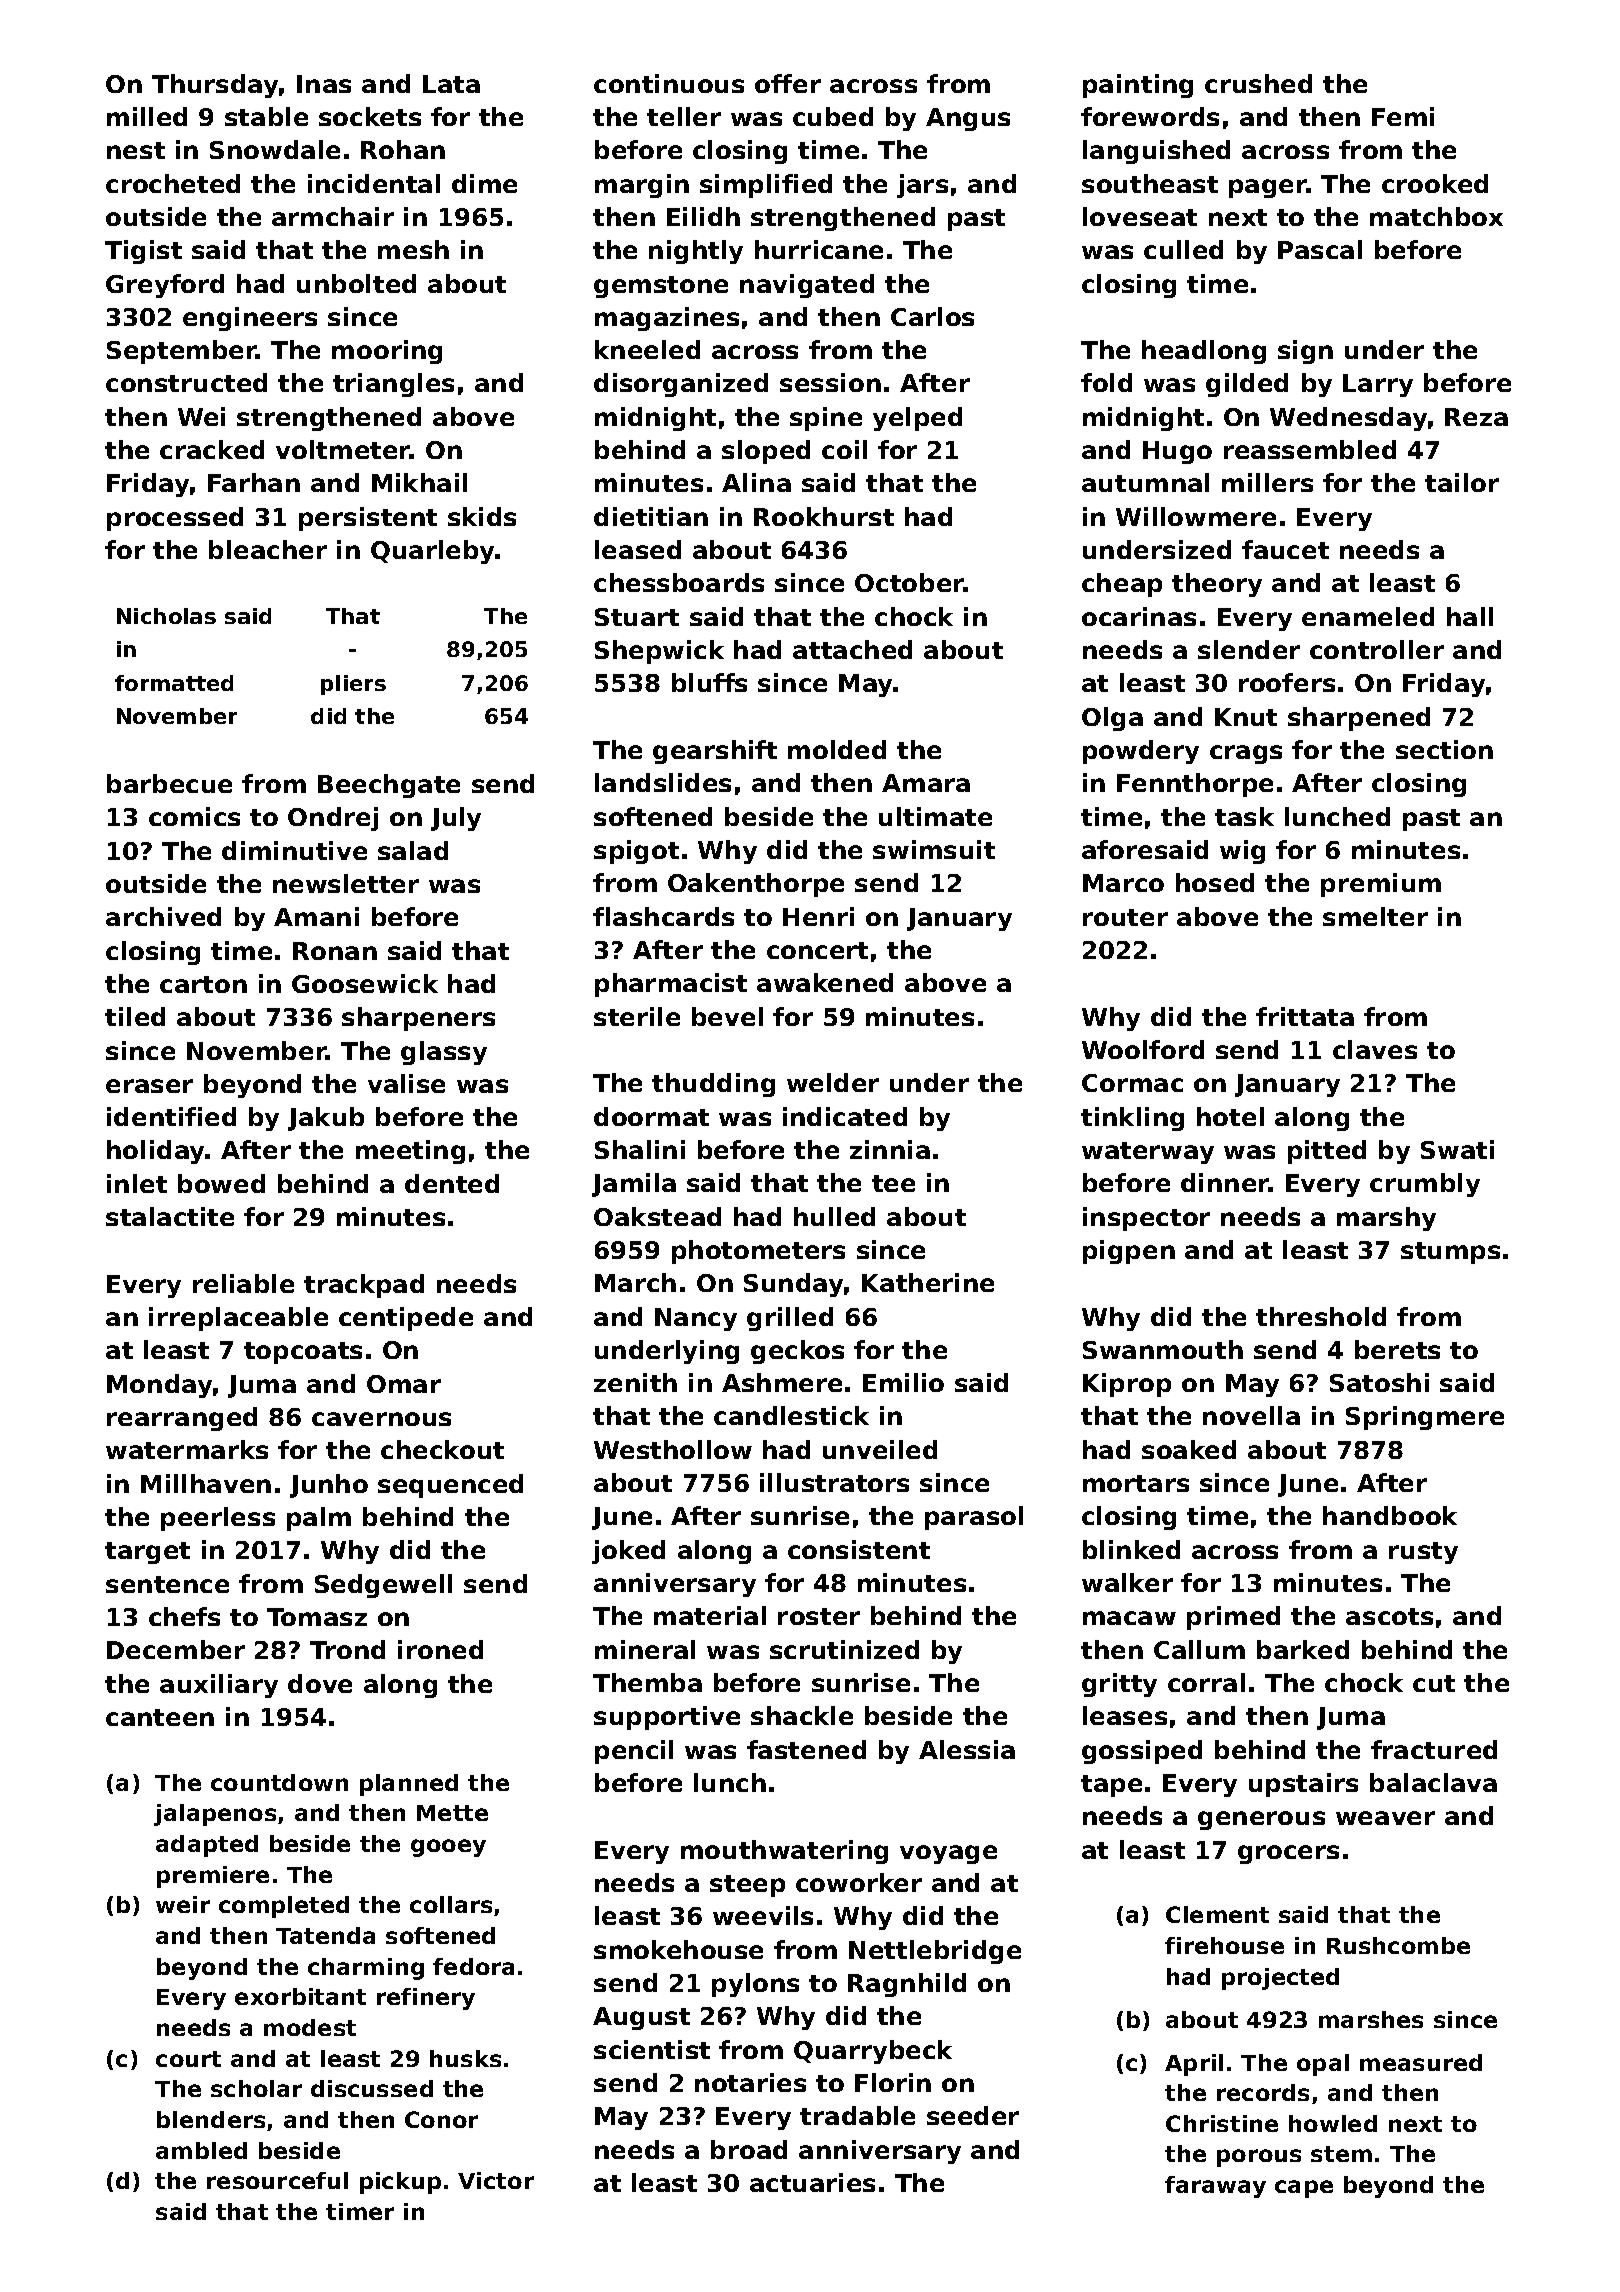  I want to click on pencil, so click(634, 1752).
